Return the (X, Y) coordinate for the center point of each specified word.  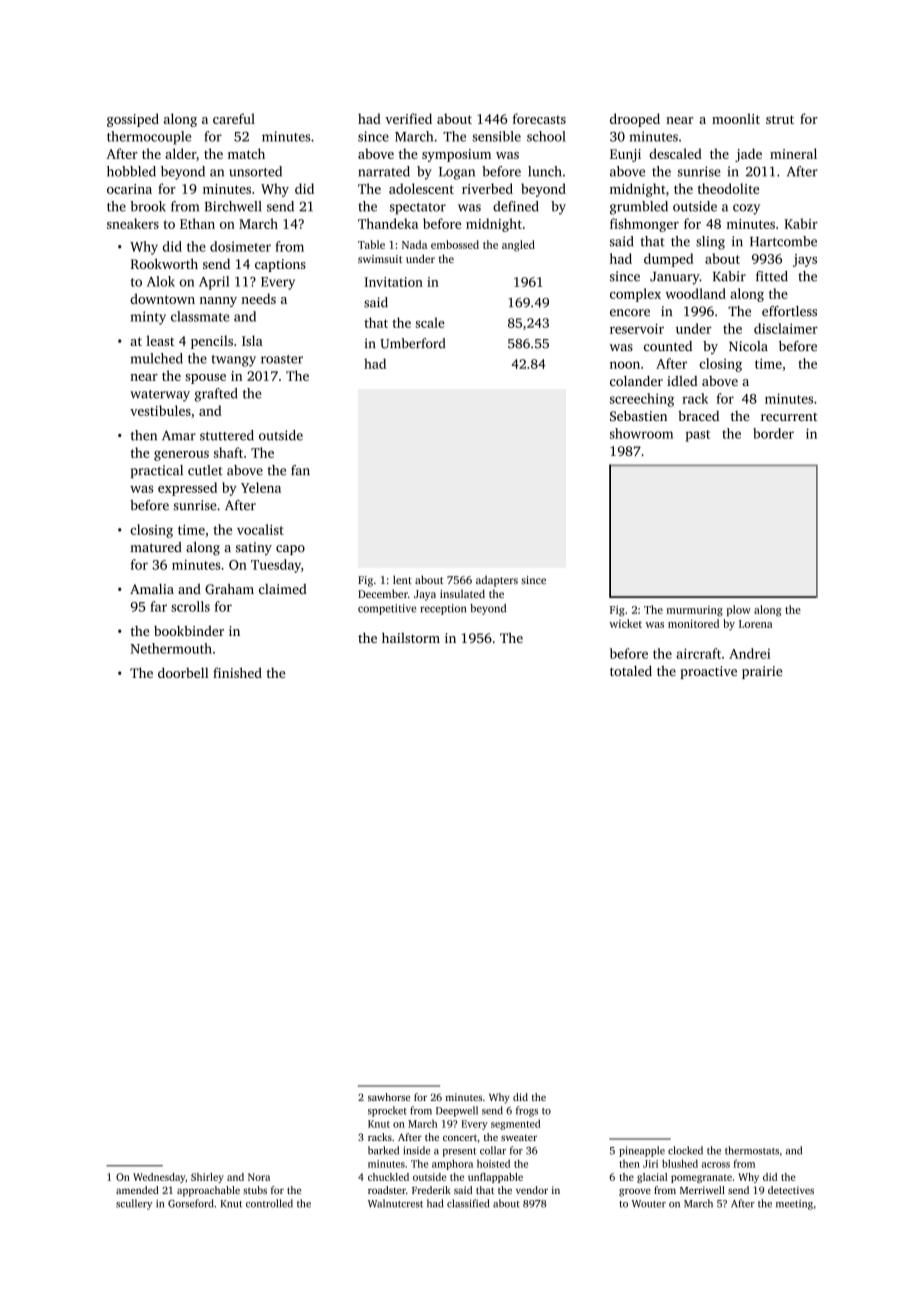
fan (300, 470)
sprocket (387, 1111)
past (697, 436)
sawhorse (389, 1097)
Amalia (152, 589)
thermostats (752, 1150)
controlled (269, 1203)
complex (635, 295)
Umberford (412, 343)
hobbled (131, 171)
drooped (635, 120)
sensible (497, 136)
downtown (162, 298)
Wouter (649, 1204)
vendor (532, 1190)
